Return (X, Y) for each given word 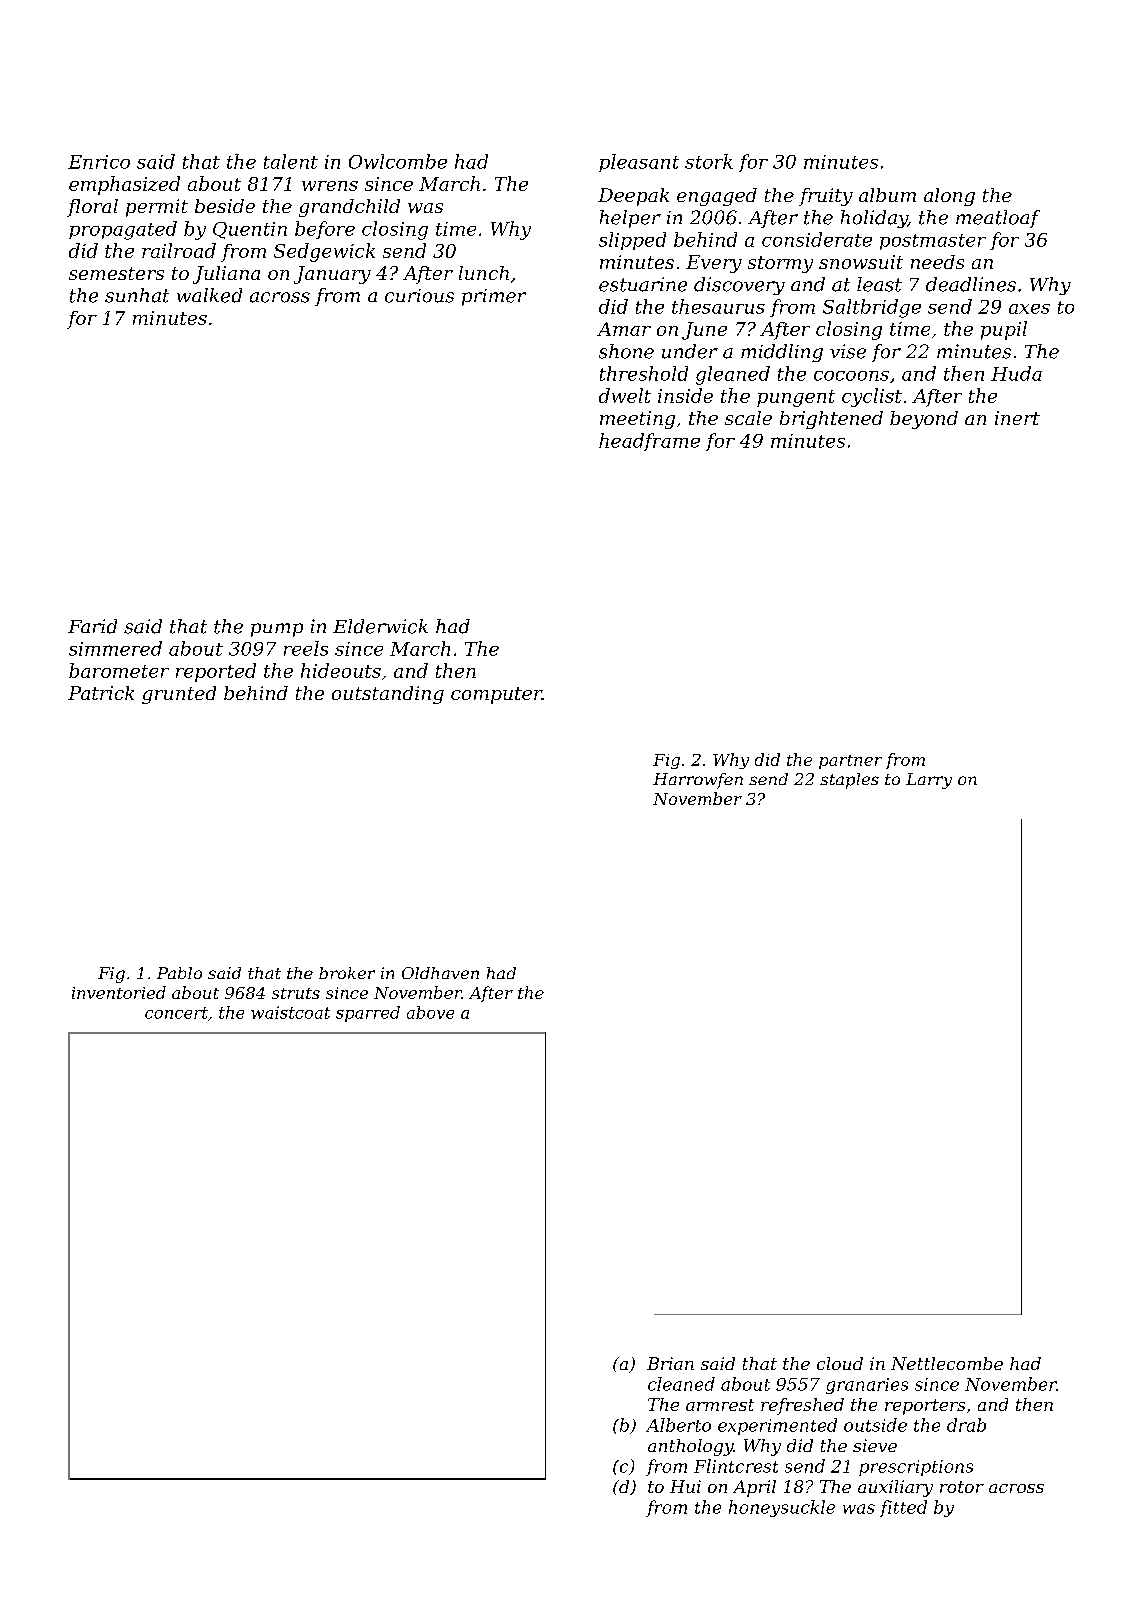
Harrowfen (698, 781)
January (332, 275)
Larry (929, 781)
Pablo (179, 973)
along (949, 197)
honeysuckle (782, 1508)
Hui (685, 1486)
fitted (903, 1508)
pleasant (639, 163)
